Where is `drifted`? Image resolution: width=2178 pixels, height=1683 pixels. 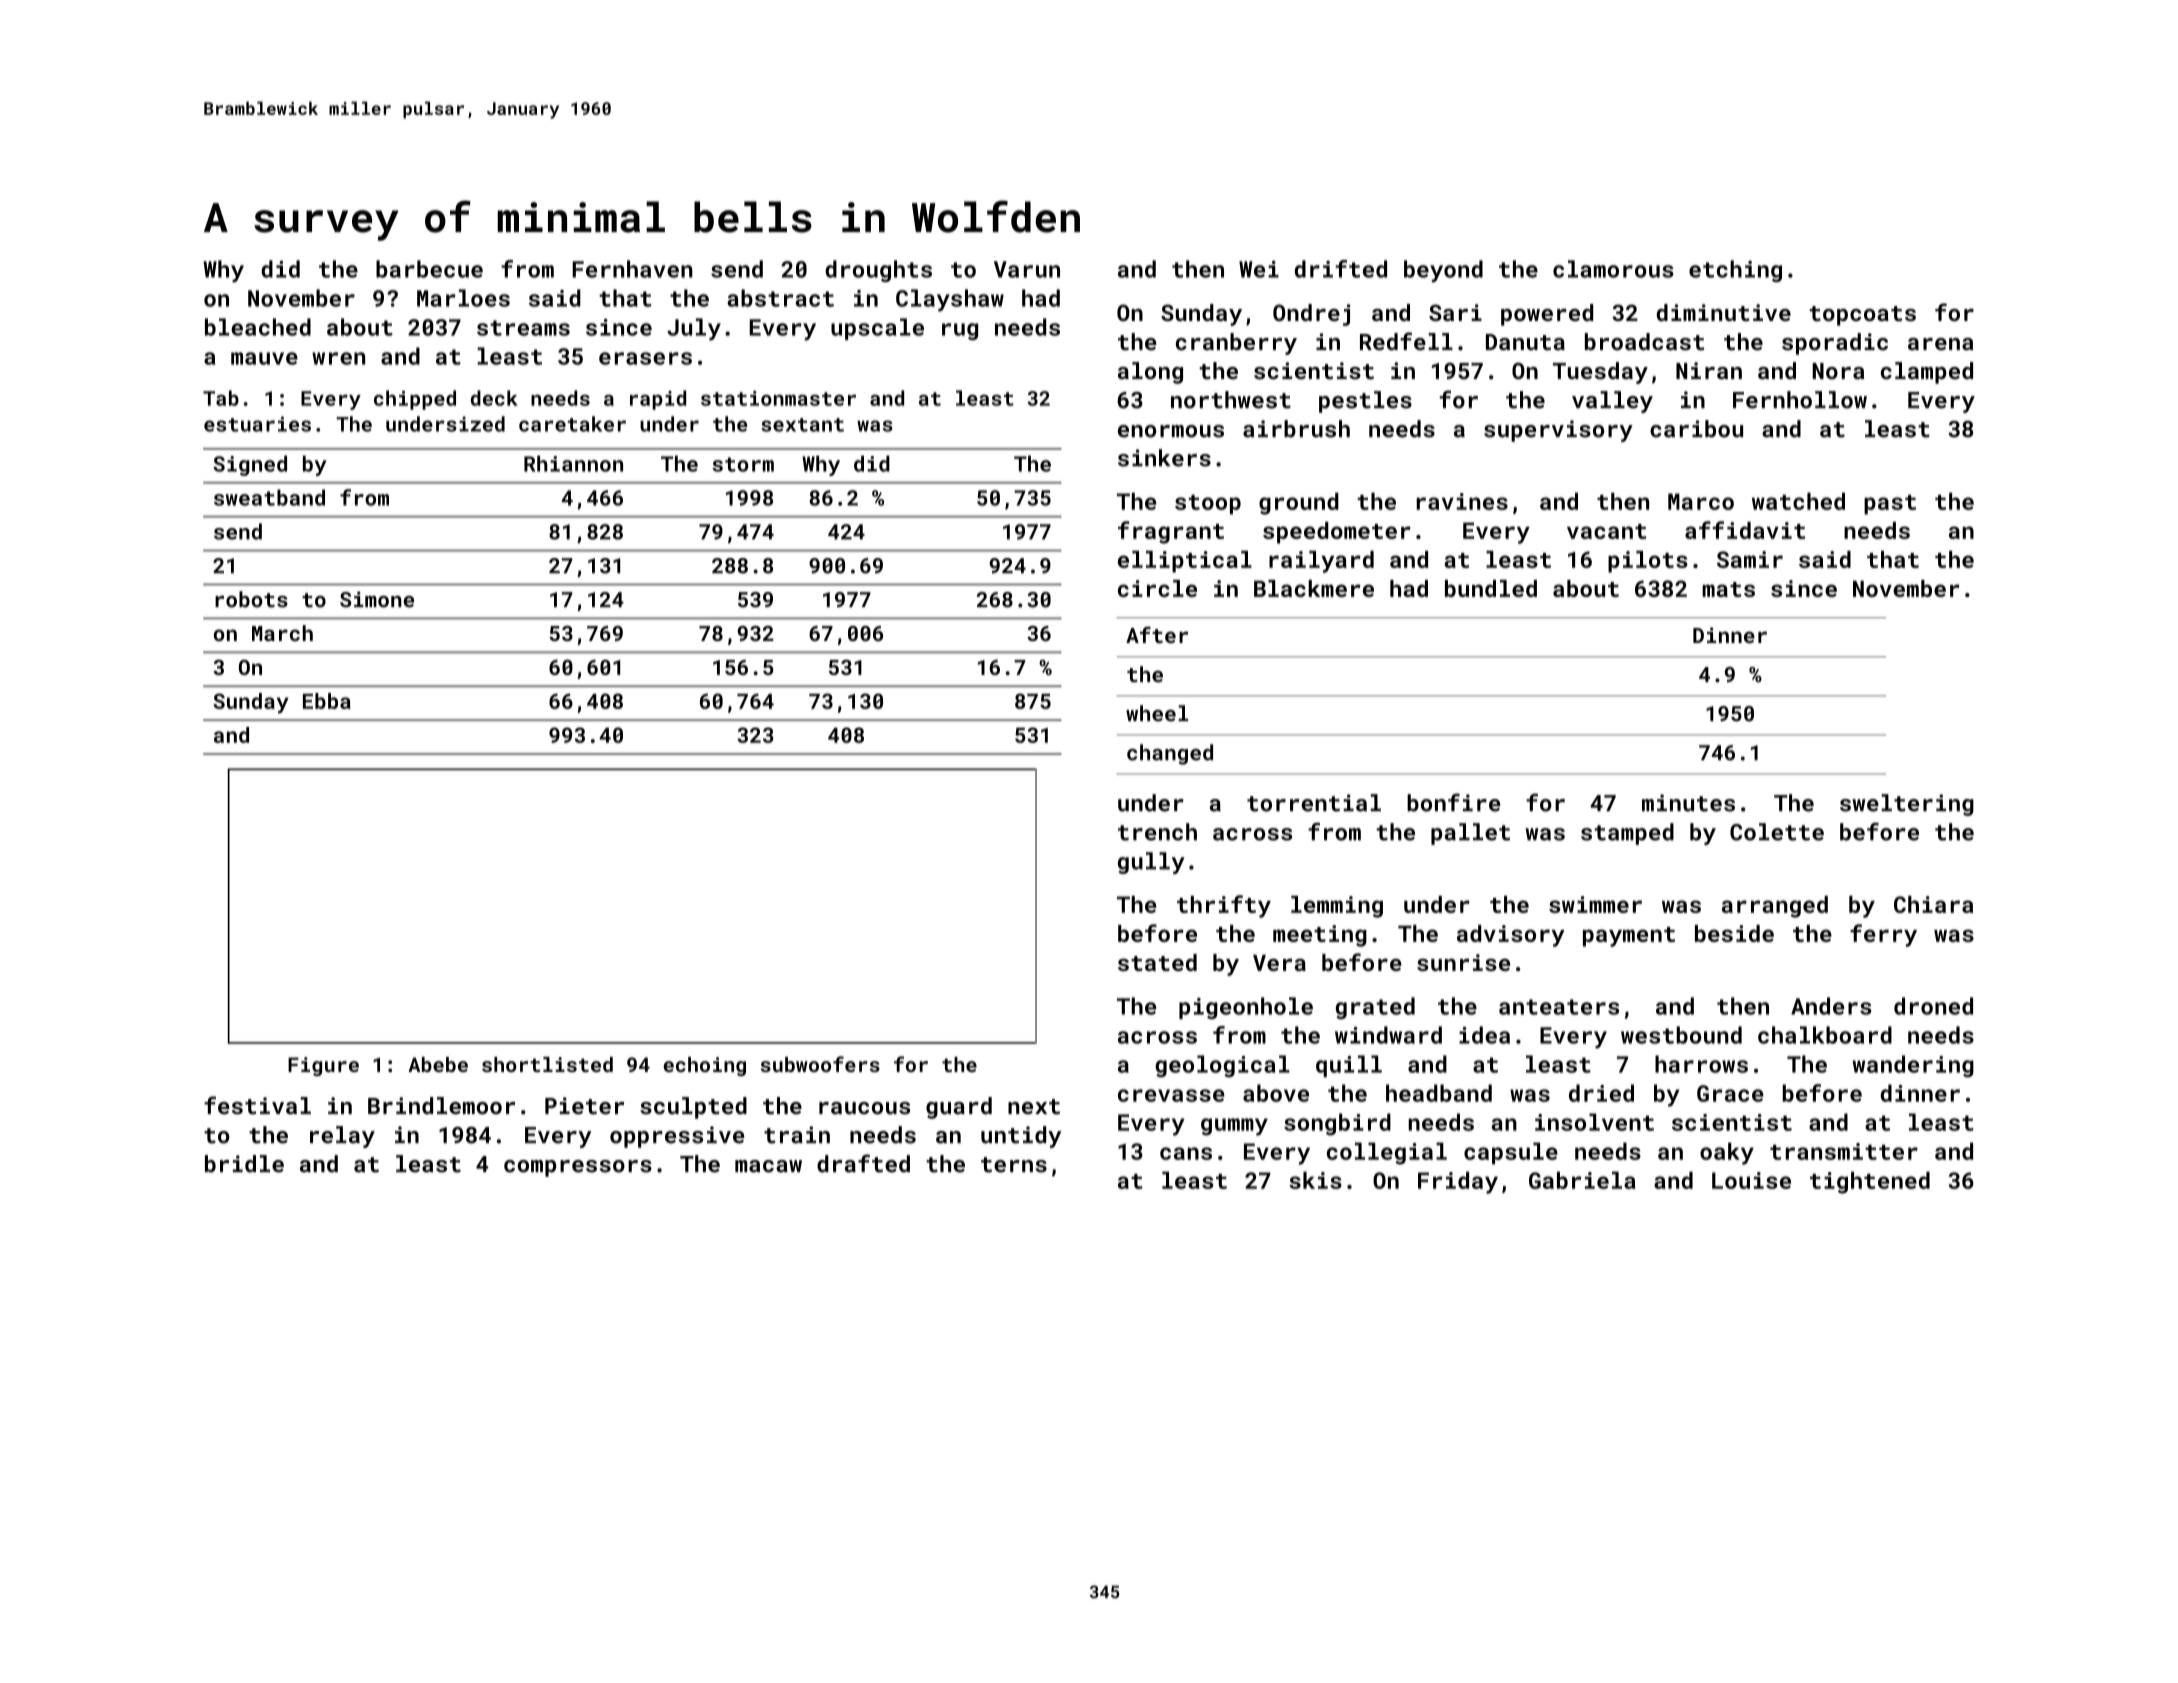 drifted is located at coordinates (1340, 269).
